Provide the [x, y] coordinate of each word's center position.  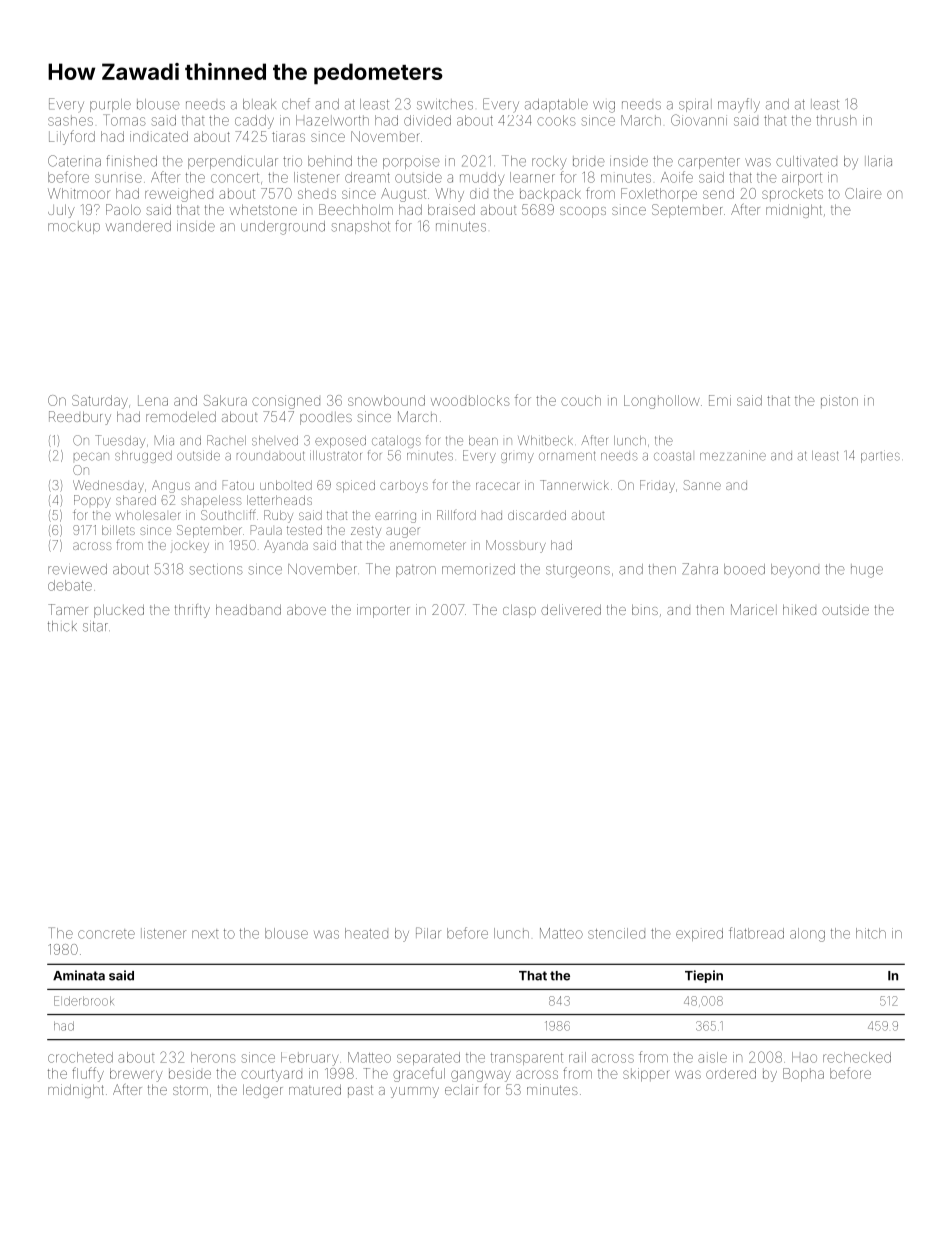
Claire [863, 193]
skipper [646, 1075]
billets [118, 530]
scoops [583, 212]
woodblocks [470, 400]
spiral [695, 105]
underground [283, 228]
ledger [263, 1091]
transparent [527, 1059]
